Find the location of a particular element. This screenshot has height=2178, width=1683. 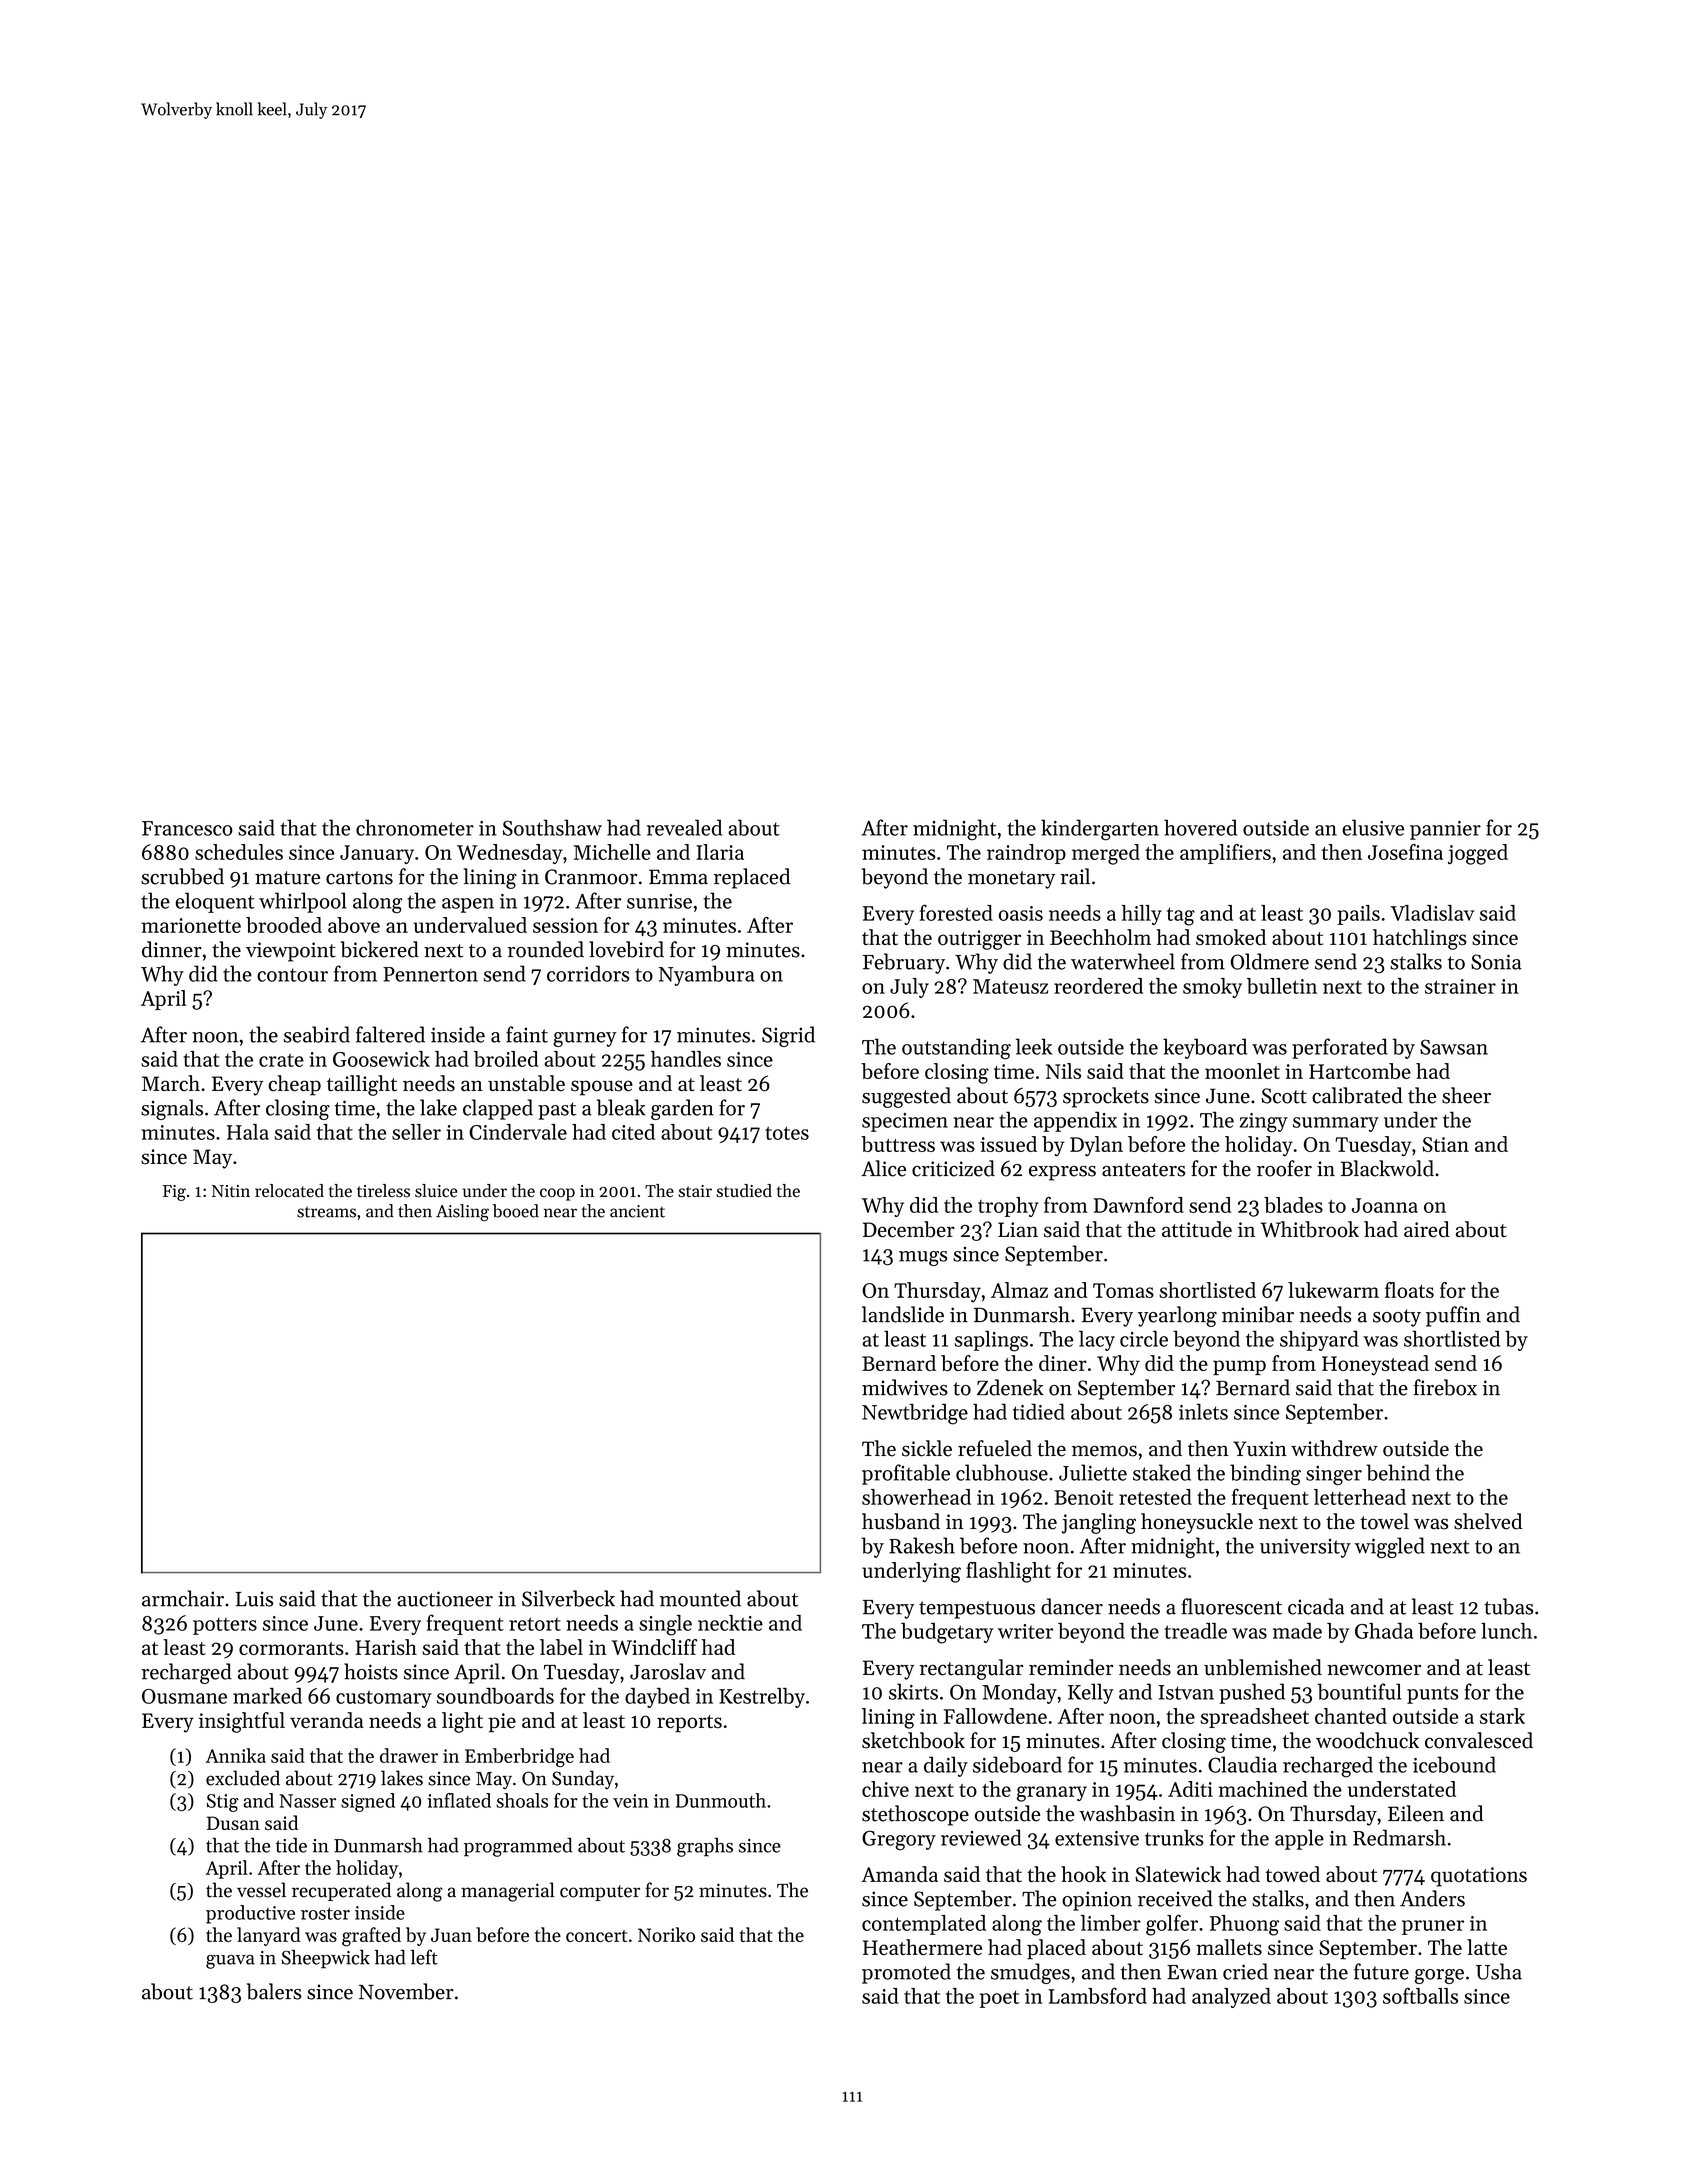

smoky is located at coordinates (1212, 988).
